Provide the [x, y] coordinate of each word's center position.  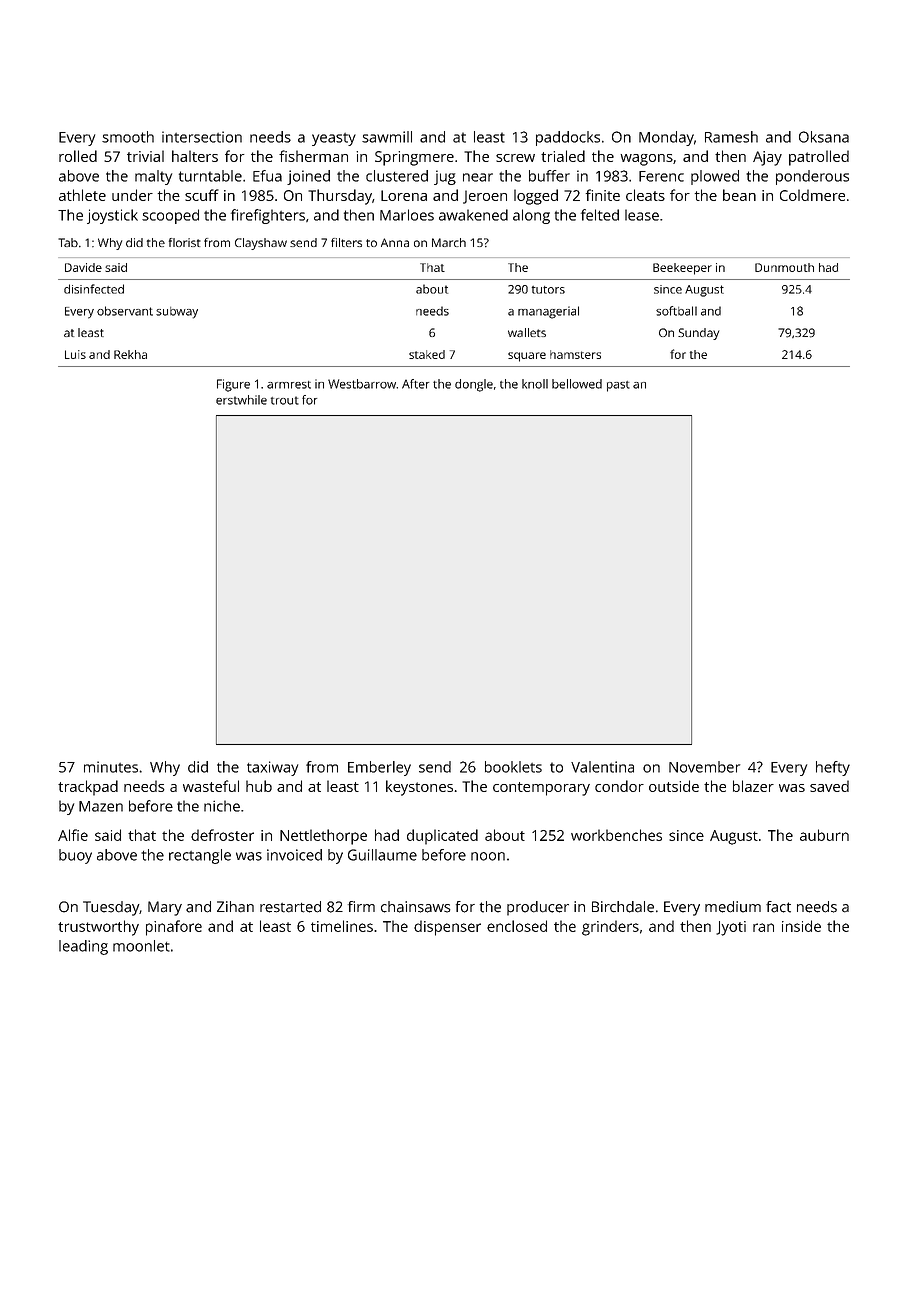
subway [177, 313]
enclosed [517, 926]
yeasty [334, 139]
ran [763, 927]
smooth [128, 137]
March [449, 242]
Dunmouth [784, 267]
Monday [666, 138]
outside [674, 786]
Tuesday [111, 908]
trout [285, 400]
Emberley [379, 768]
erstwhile [241, 400]
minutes [111, 767]
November [704, 767]
